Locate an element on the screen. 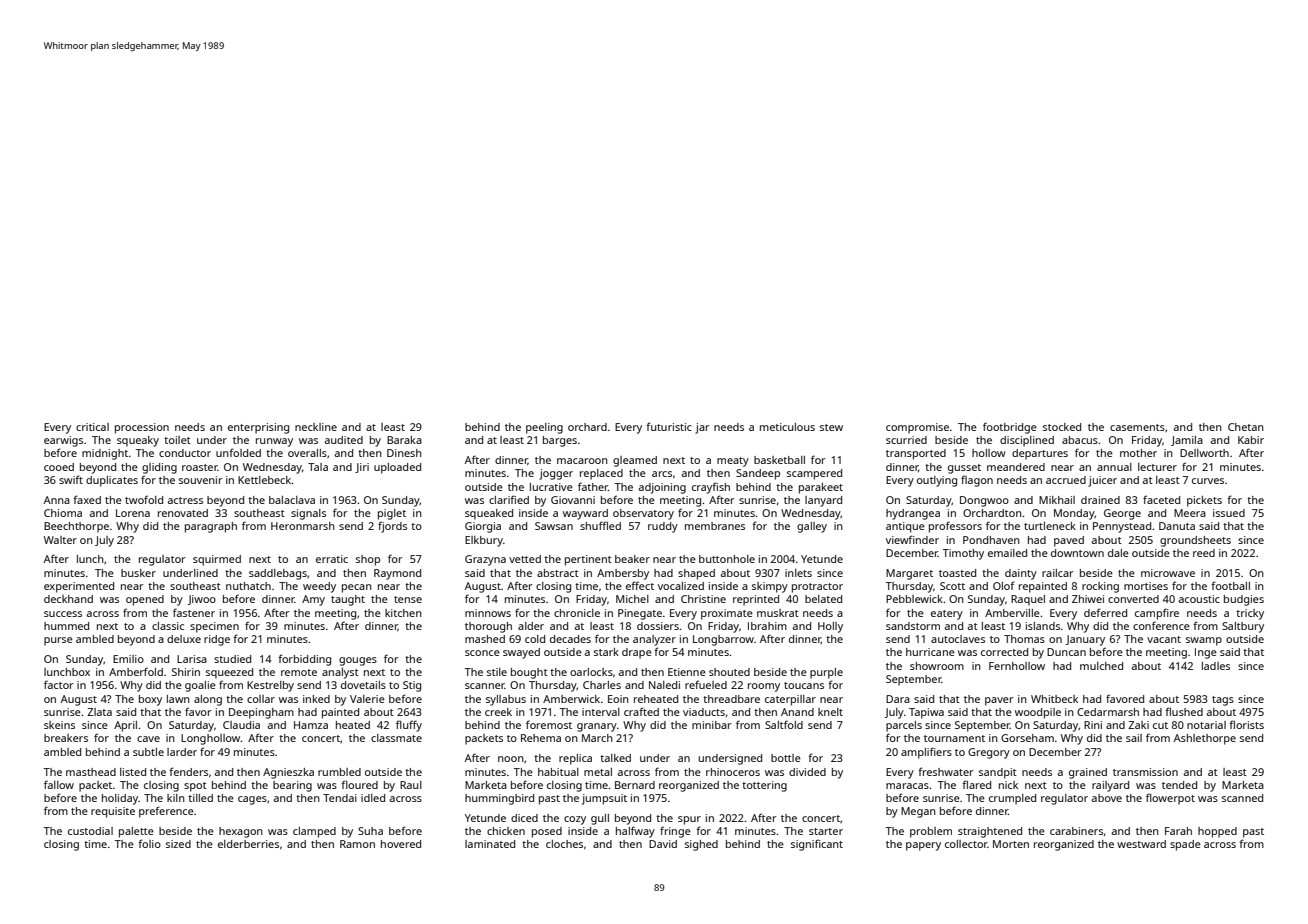 This screenshot has height=924, width=1308. Kabir is located at coordinates (1251, 440).
